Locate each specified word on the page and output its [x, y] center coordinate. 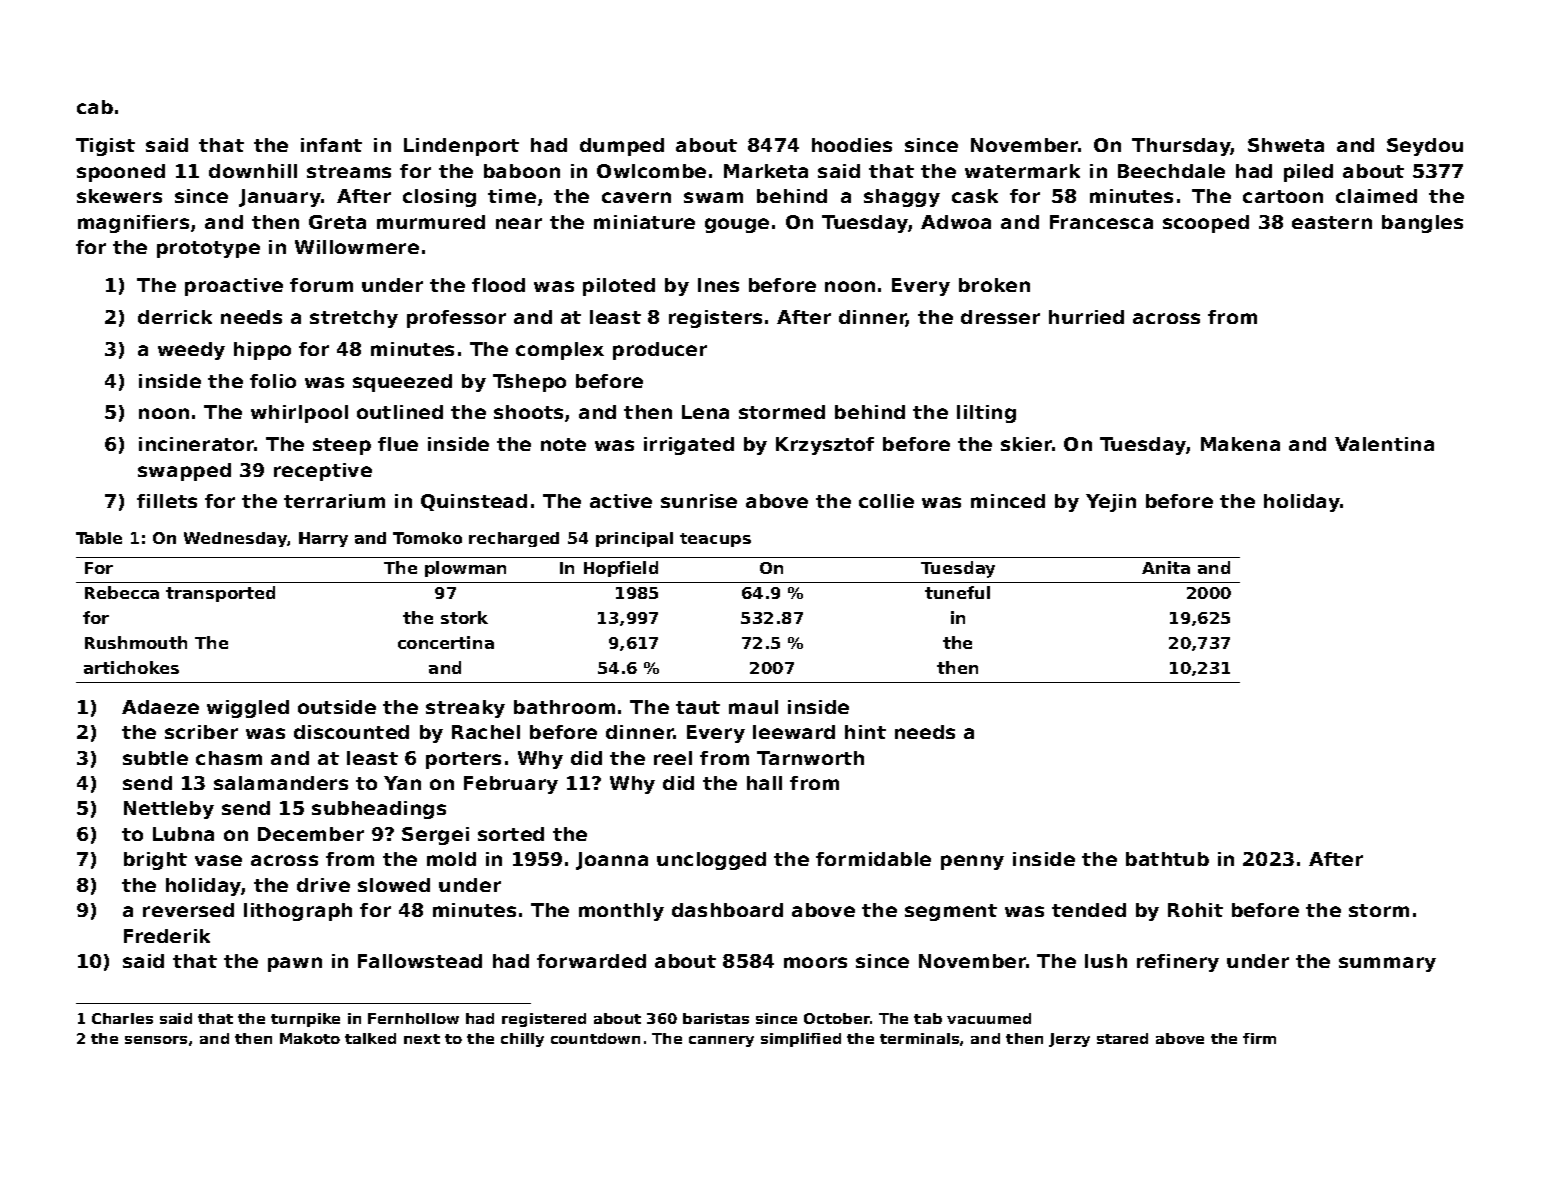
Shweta [1286, 145]
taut [698, 707]
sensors [156, 1040]
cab [95, 107]
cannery [721, 1041]
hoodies [852, 145]
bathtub [1167, 859]
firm [1259, 1038]
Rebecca [122, 592]
